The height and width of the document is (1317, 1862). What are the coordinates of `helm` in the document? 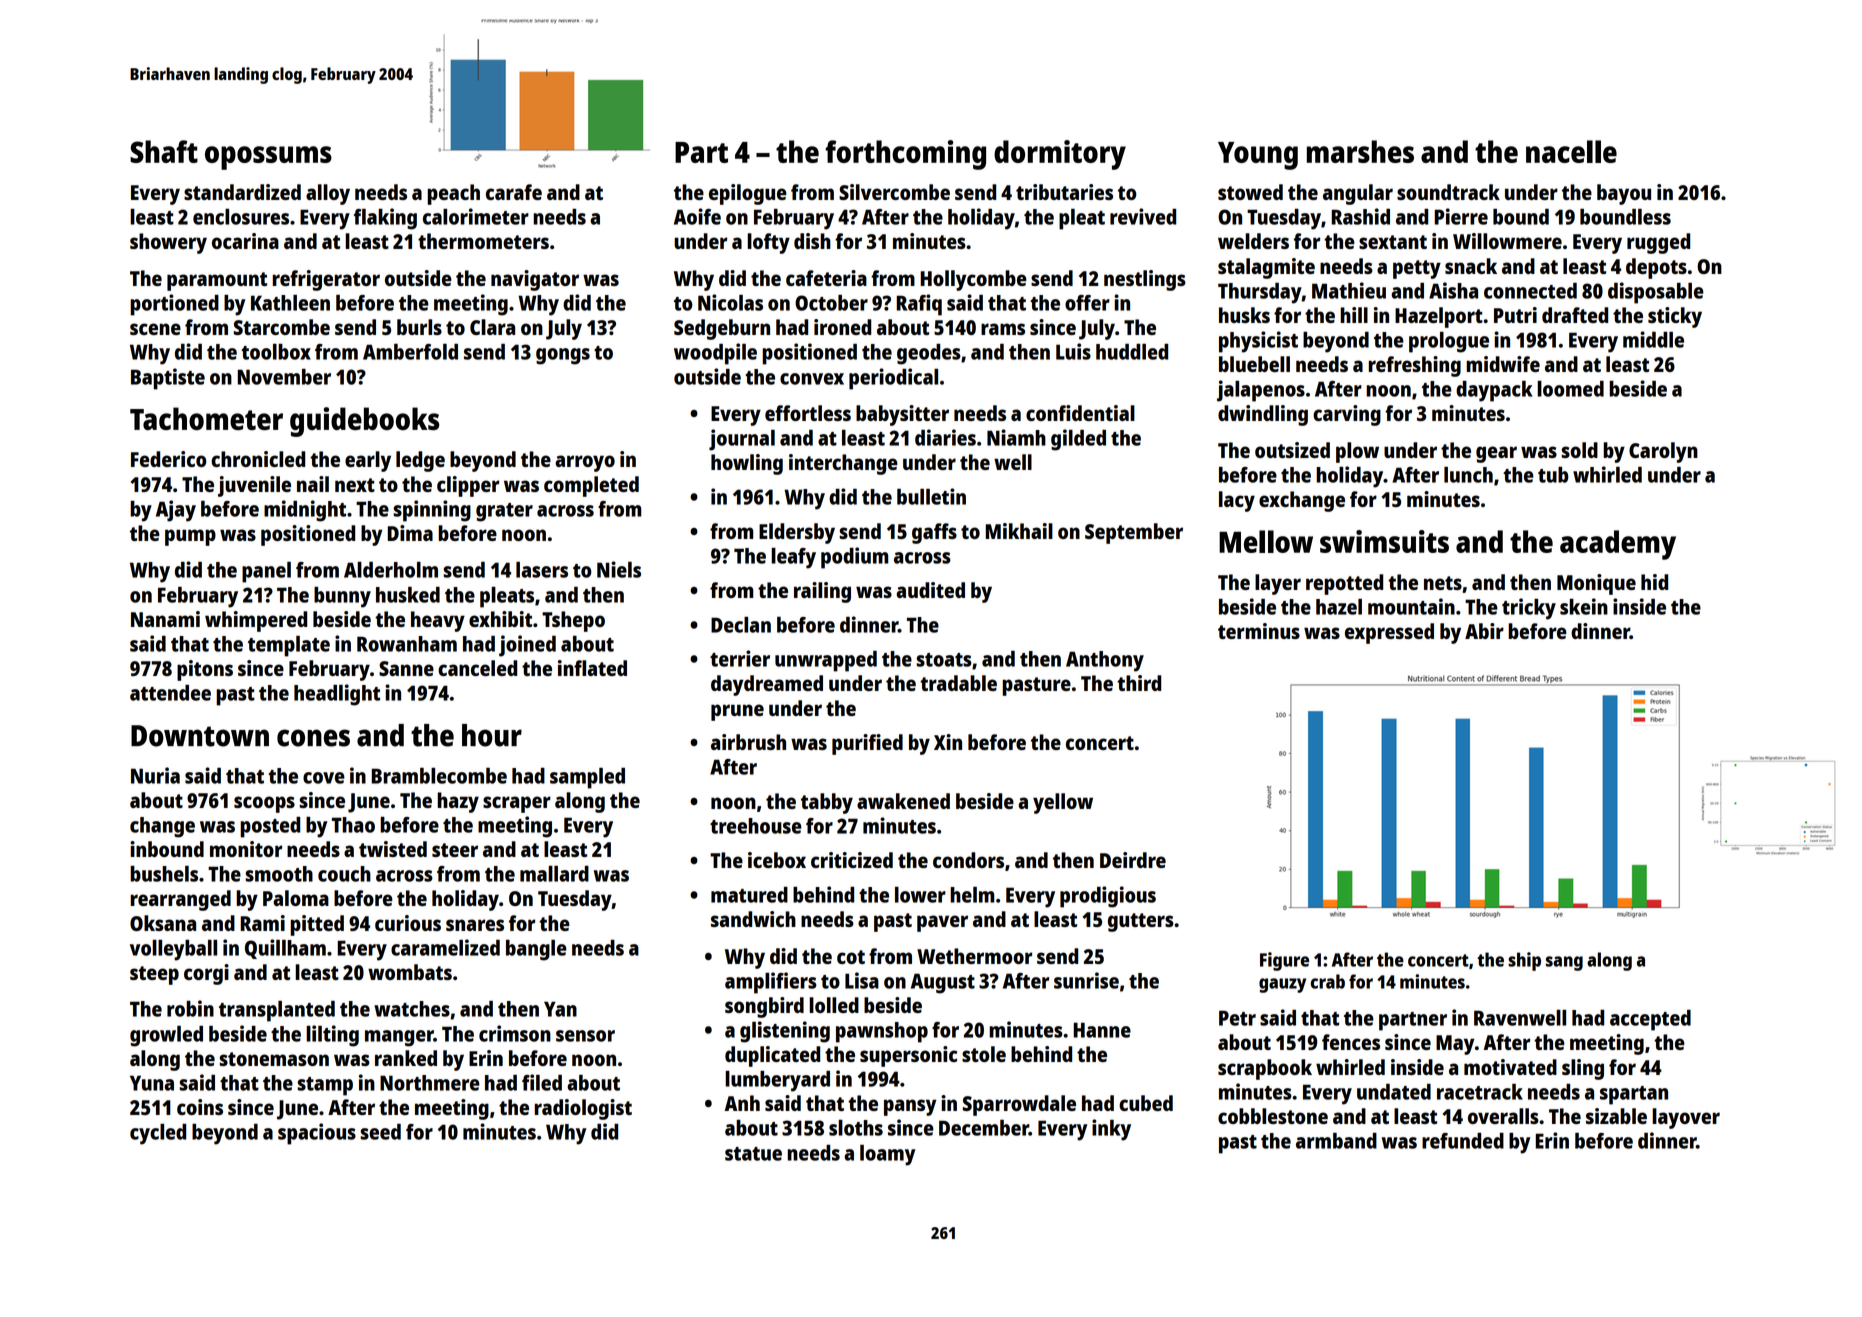 It's located at (972, 895).
